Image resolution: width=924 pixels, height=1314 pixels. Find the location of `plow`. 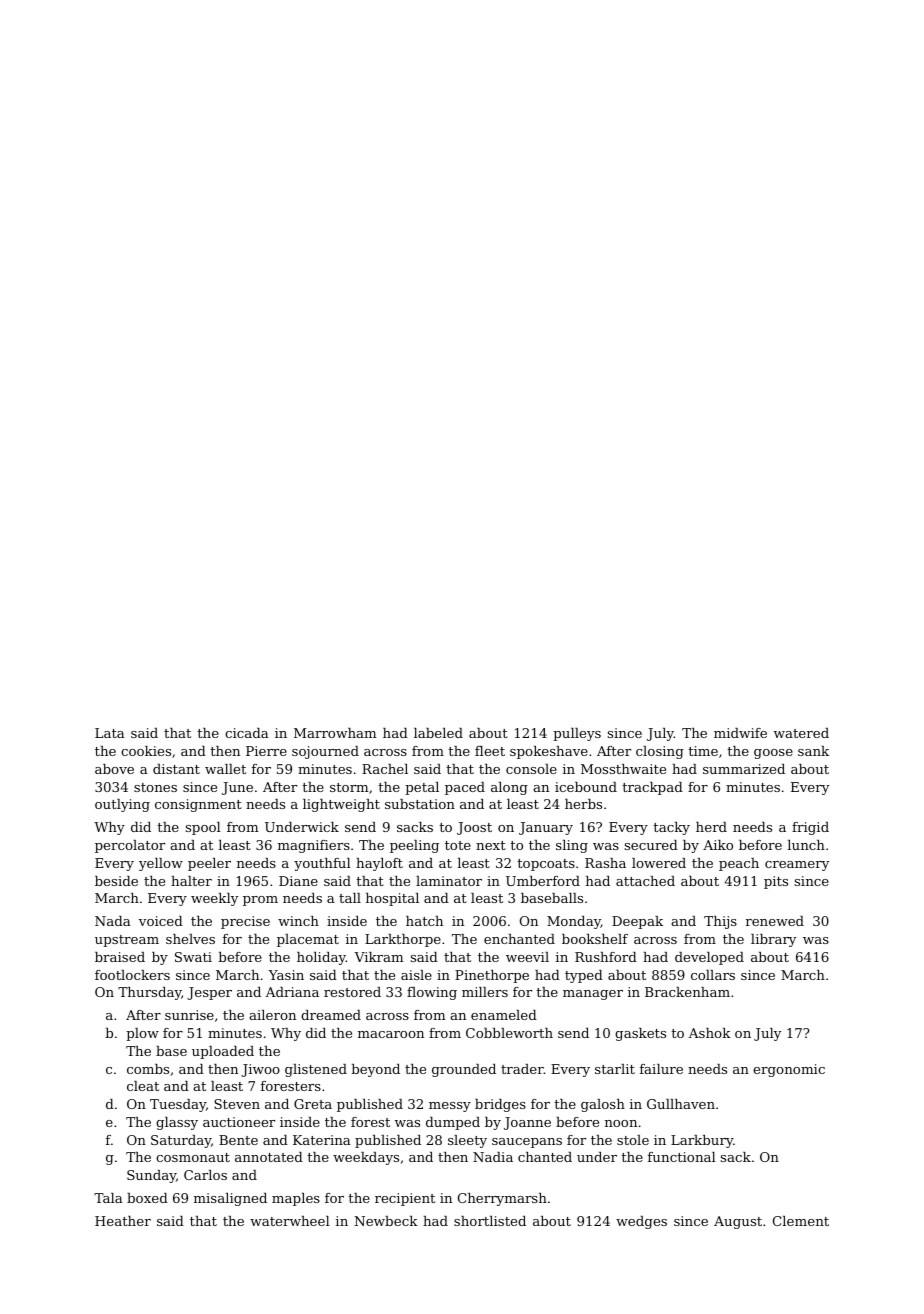

plow is located at coordinates (142, 1034).
